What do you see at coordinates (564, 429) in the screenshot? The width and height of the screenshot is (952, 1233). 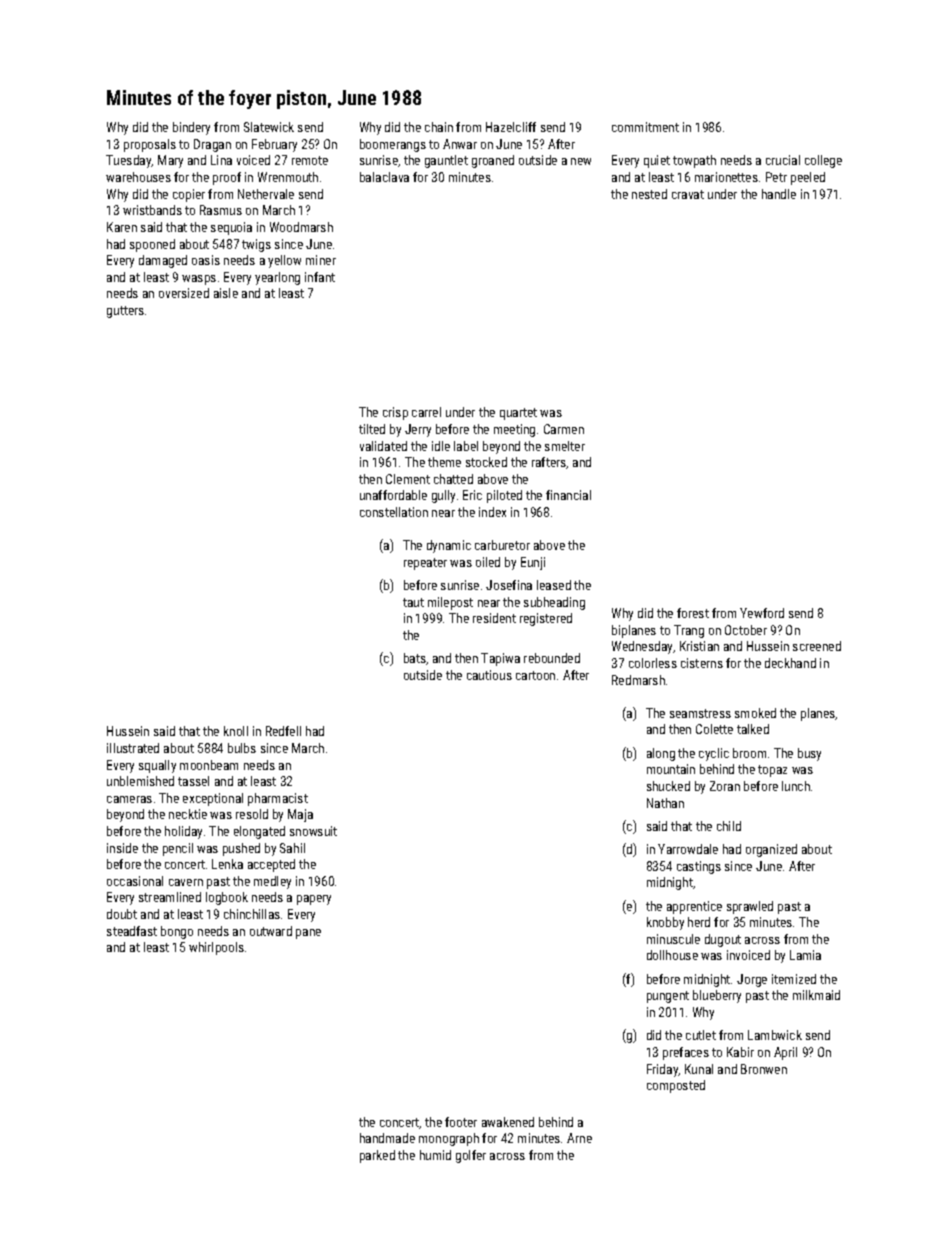 I see `Carmen` at bounding box center [564, 429].
